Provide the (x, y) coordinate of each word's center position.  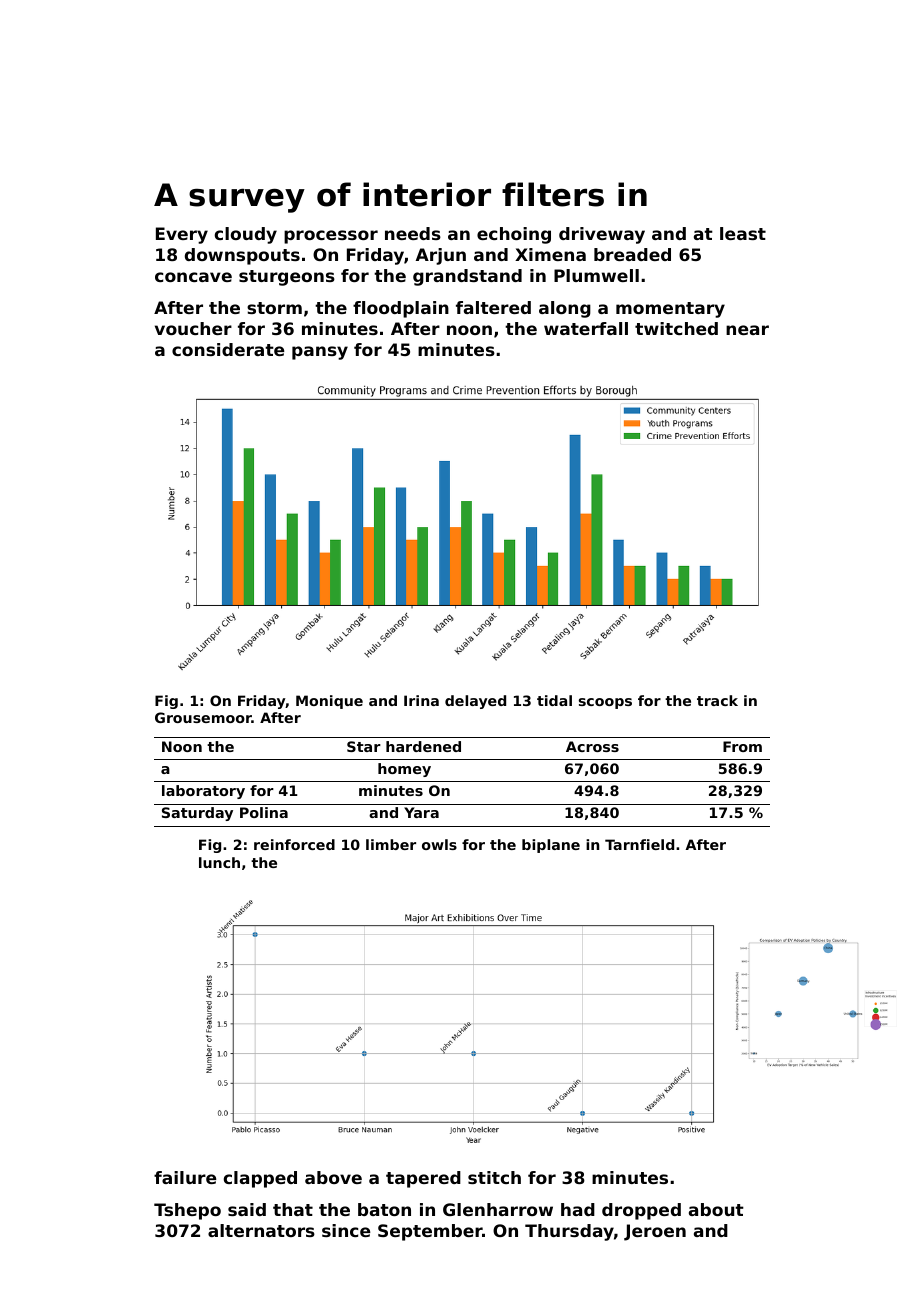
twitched (676, 328)
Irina (421, 700)
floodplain (401, 309)
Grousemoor (203, 717)
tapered (423, 1179)
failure (185, 1177)
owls (439, 844)
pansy (320, 353)
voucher (193, 328)
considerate (228, 349)
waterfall (586, 328)
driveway (602, 235)
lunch (219, 862)
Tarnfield (639, 844)
